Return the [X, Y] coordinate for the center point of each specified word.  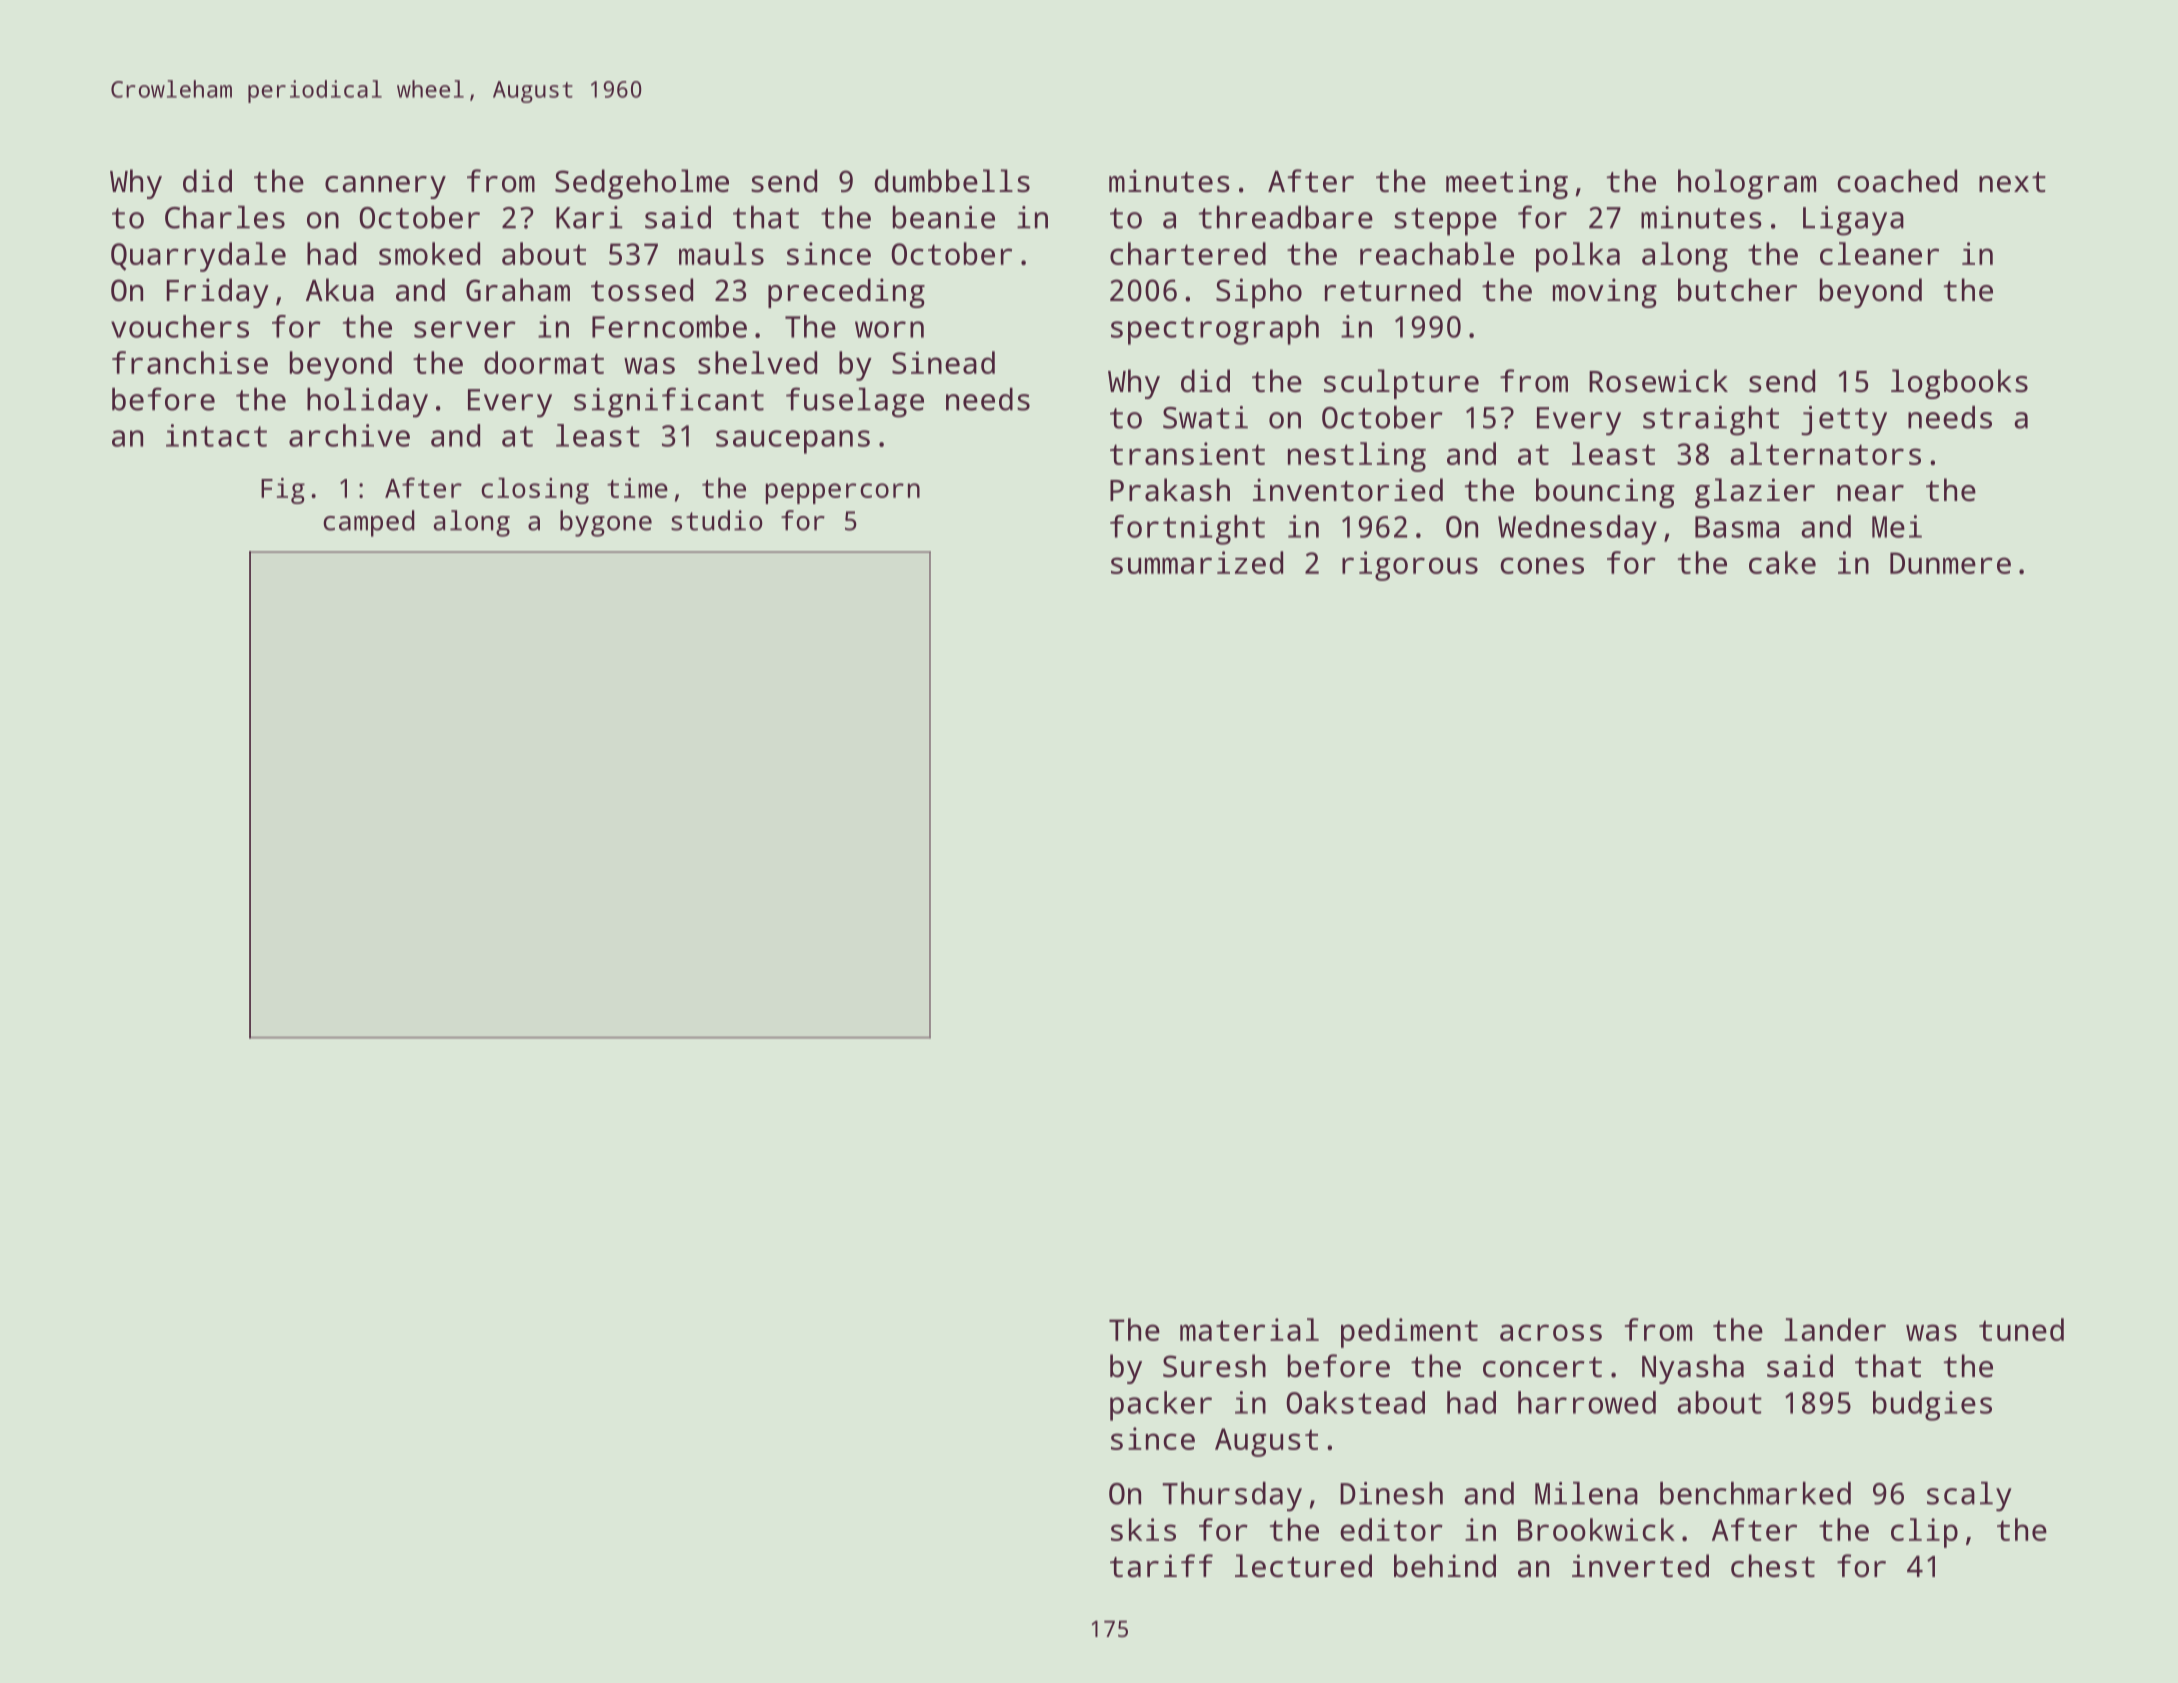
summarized [1197, 562]
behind [1445, 1566]
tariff [1161, 1566]
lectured [1303, 1566]
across [1551, 1332]
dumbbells [952, 181]
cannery [385, 187]
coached [1897, 181]
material [1249, 1329]
